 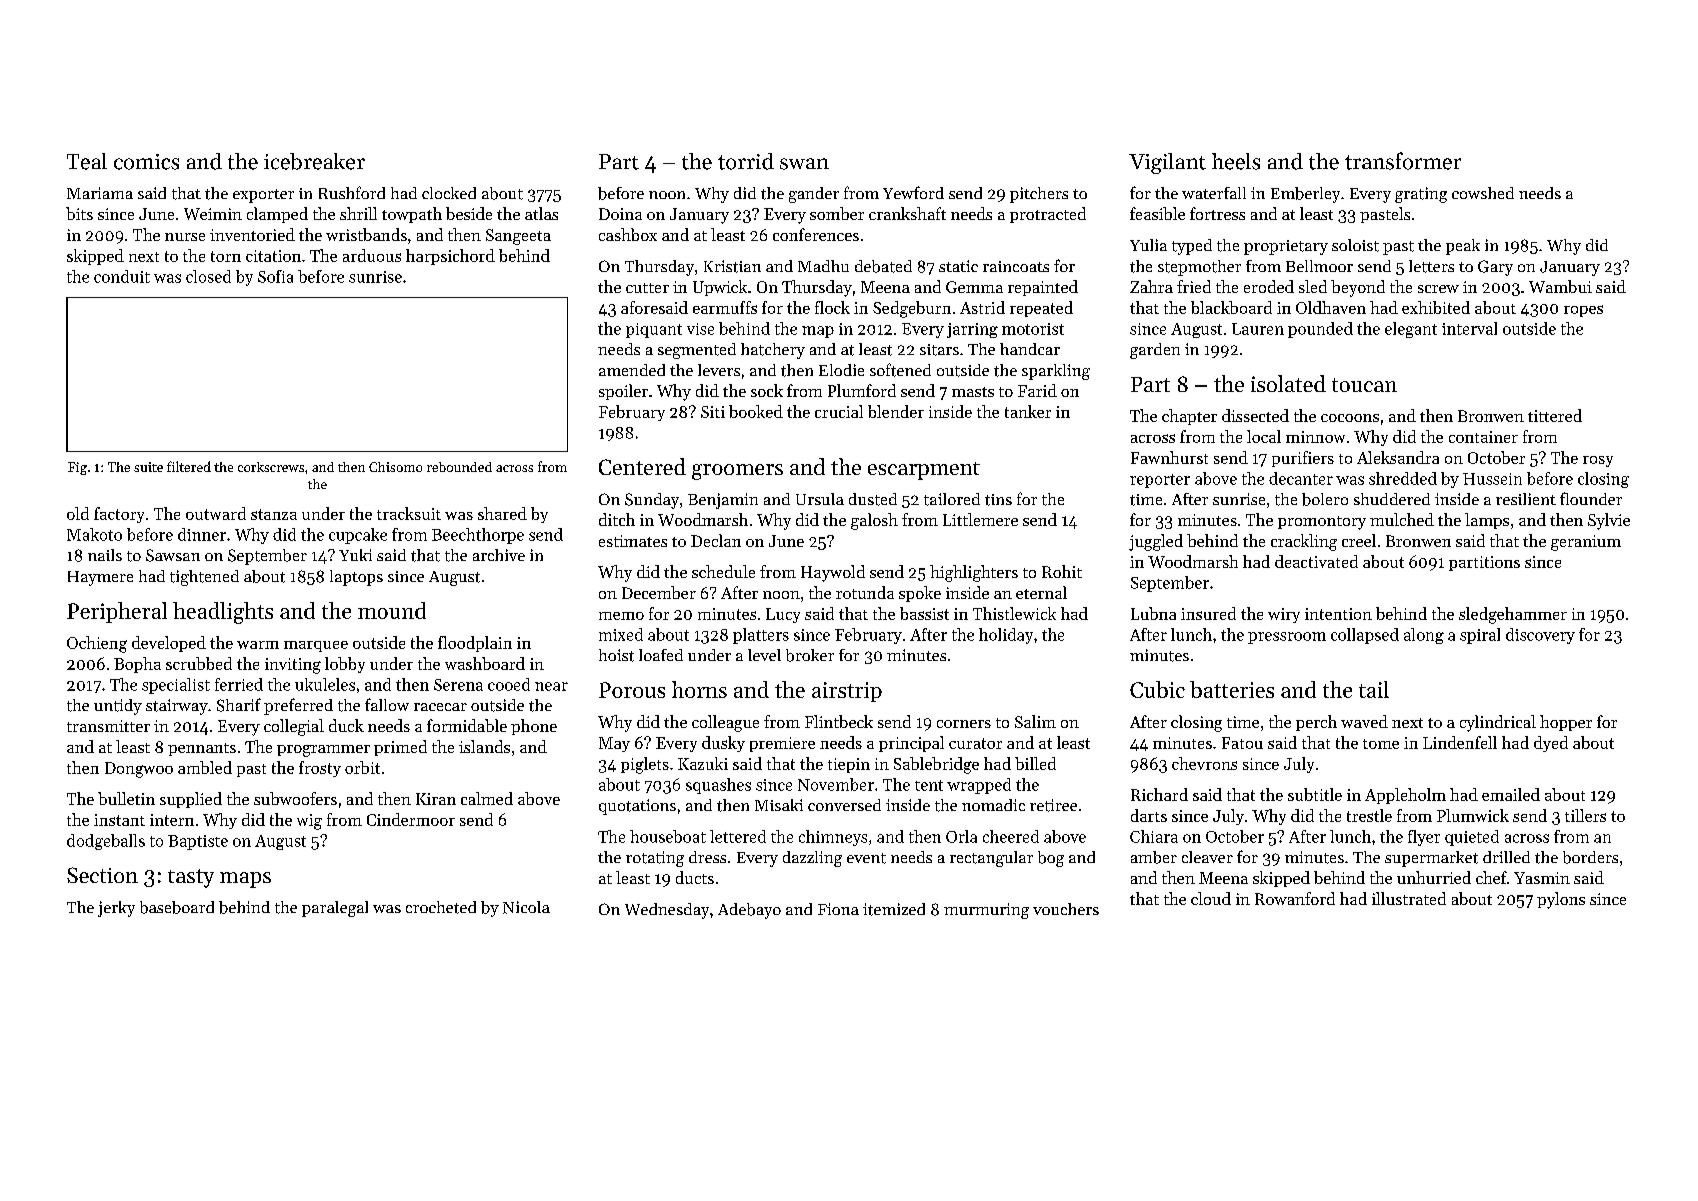 What do you see at coordinates (1288, 383) in the screenshot?
I see `isolated` at bounding box center [1288, 383].
